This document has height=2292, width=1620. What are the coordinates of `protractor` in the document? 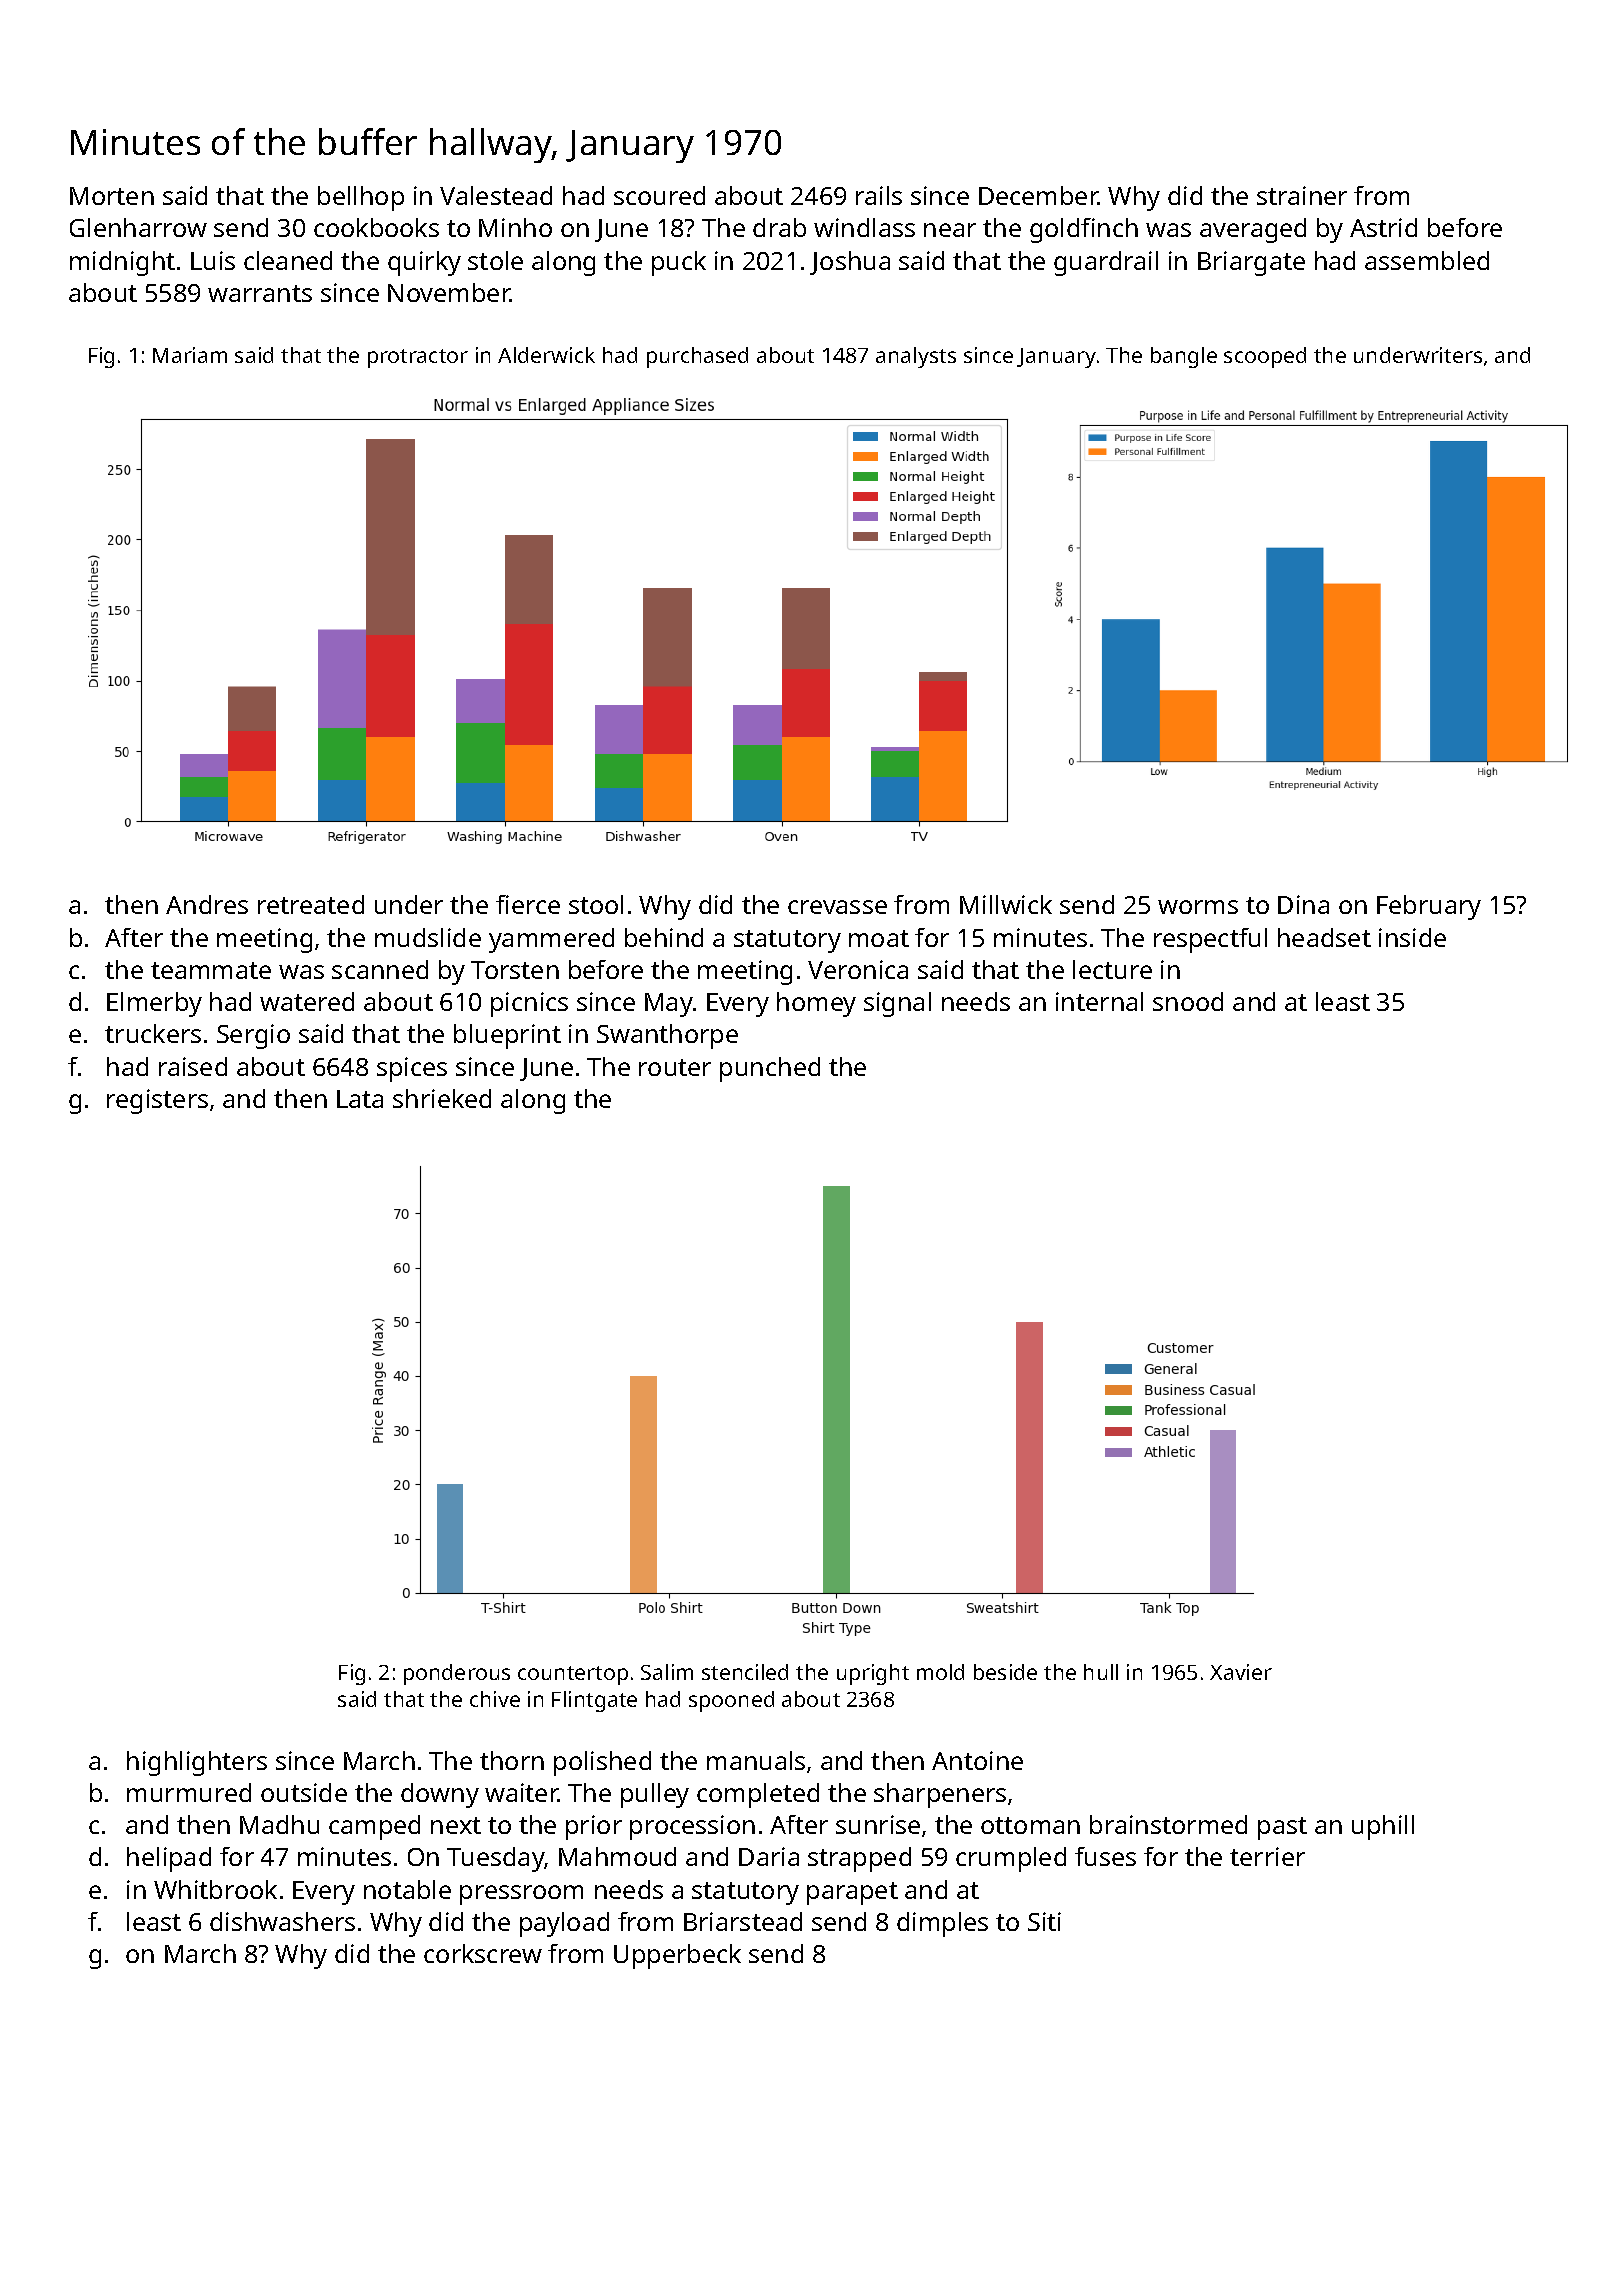 It's located at (418, 358).
